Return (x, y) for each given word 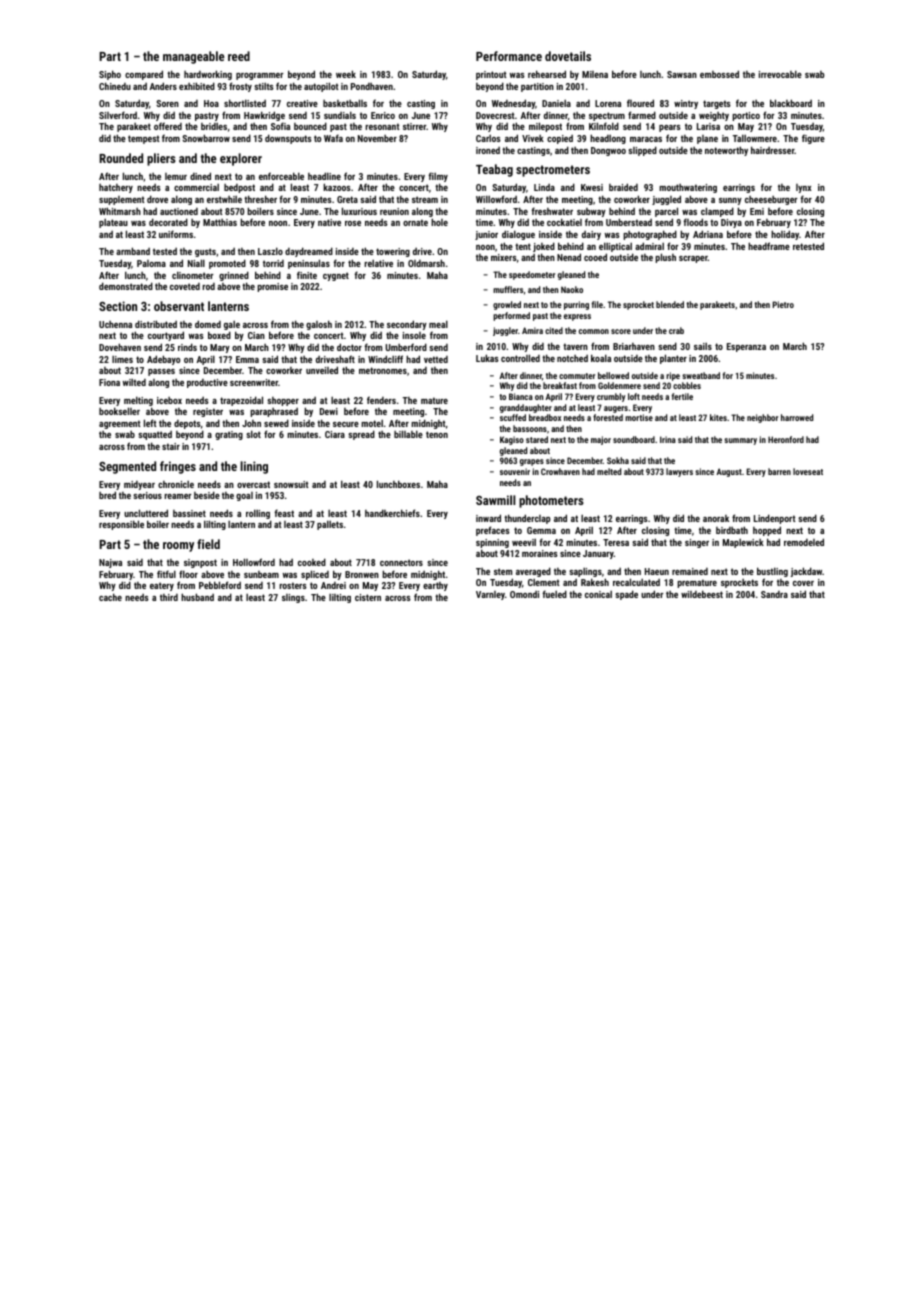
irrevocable (780, 74)
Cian (256, 335)
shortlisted (245, 103)
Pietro (783, 304)
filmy (438, 177)
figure (813, 139)
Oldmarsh (426, 263)
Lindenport (775, 519)
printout (491, 75)
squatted (155, 435)
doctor (349, 347)
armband (133, 251)
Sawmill (496, 500)
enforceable (281, 176)
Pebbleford (220, 585)
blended (670, 304)
